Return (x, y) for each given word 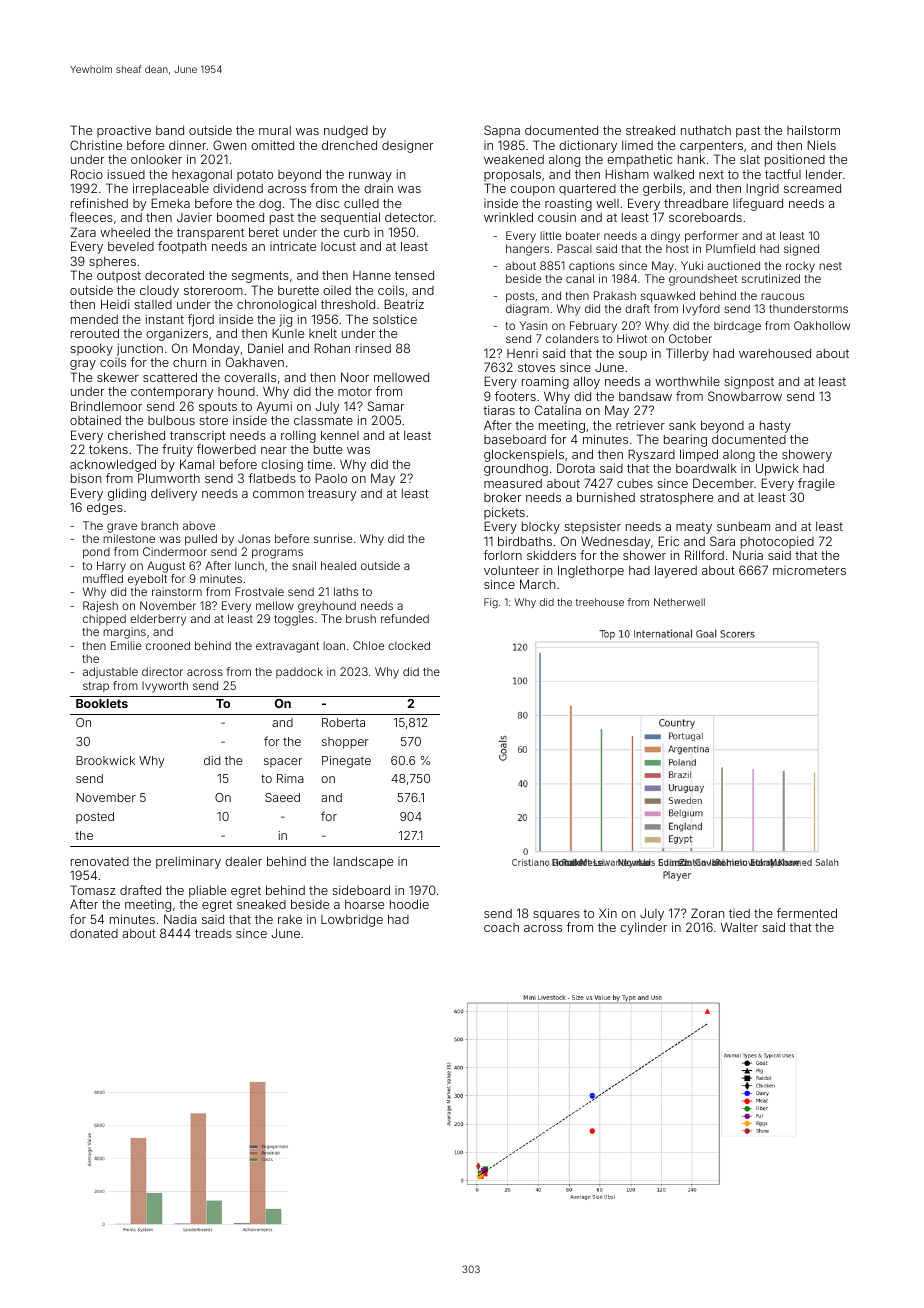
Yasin (533, 325)
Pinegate (346, 762)
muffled (103, 578)
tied (739, 913)
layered (676, 571)
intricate (293, 246)
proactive (124, 131)
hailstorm (813, 130)
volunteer (511, 570)
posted (95, 818)
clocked (409, 645)
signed (801, 250)
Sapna (502, 131)
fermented (807, 913)
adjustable (110, 673)
